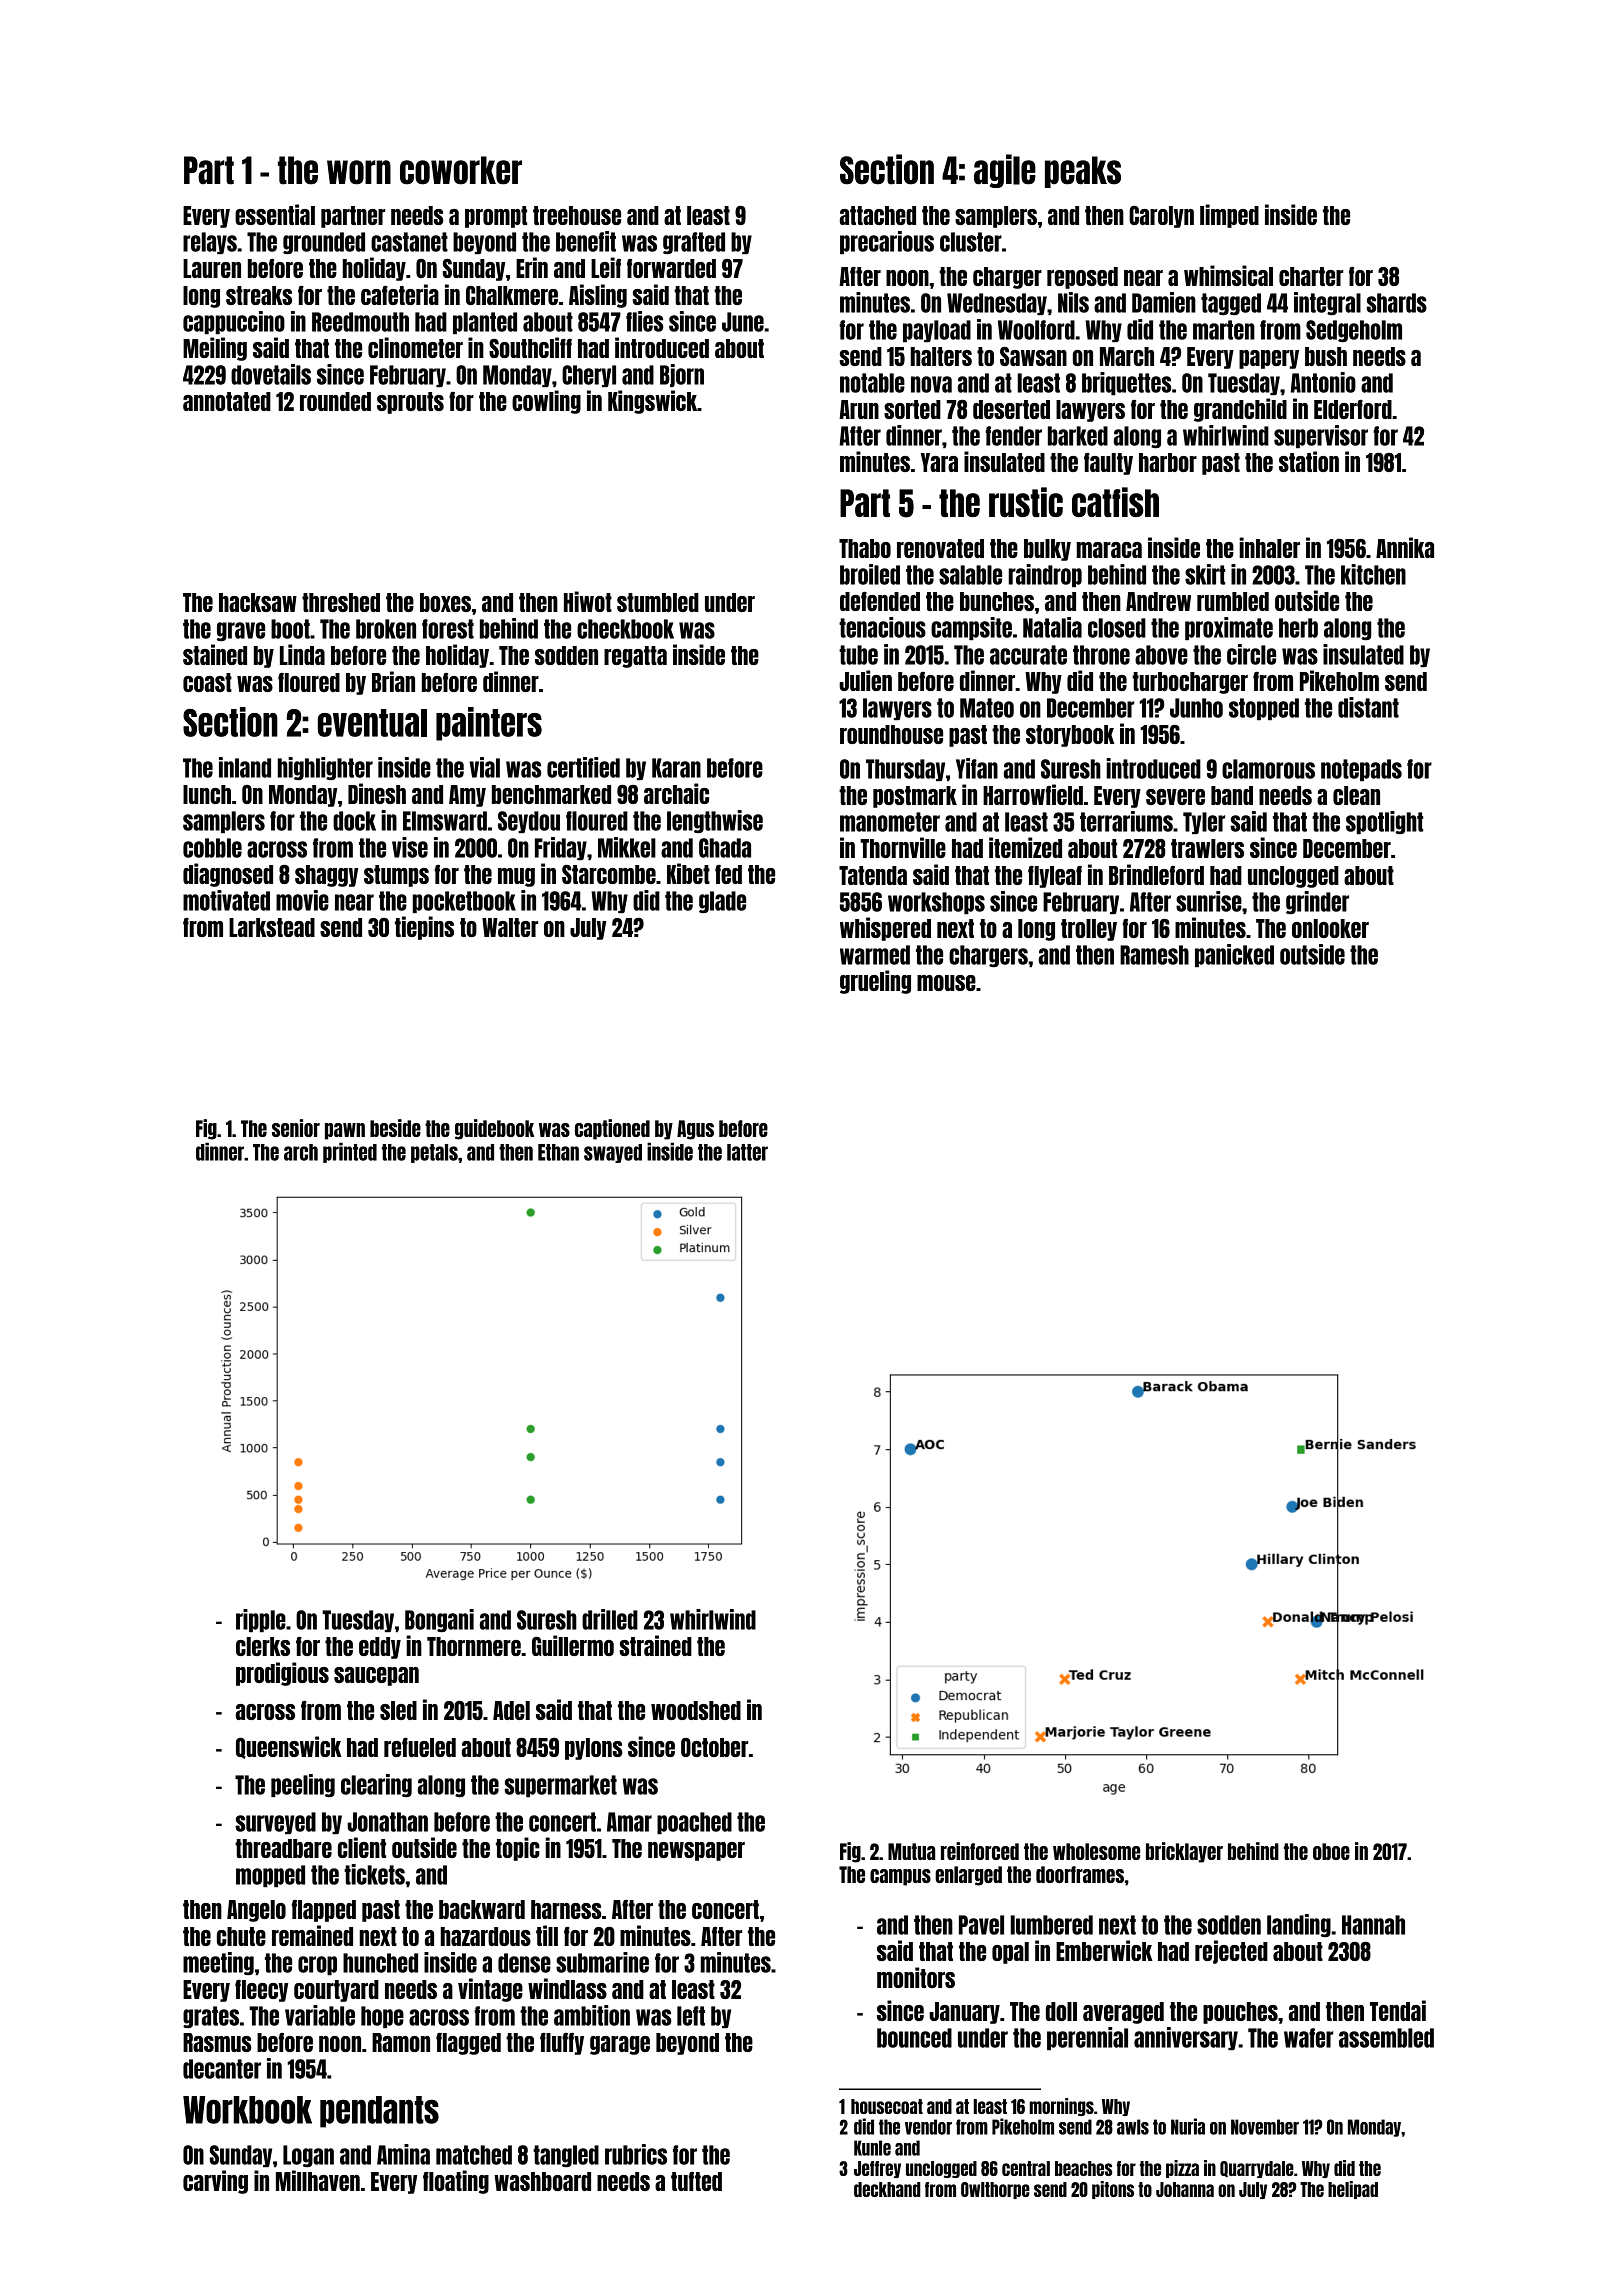 This page has height=2292, width=1620. Describe the element at coordinates (747, 1152) in the page. I see `latter` at that location.
